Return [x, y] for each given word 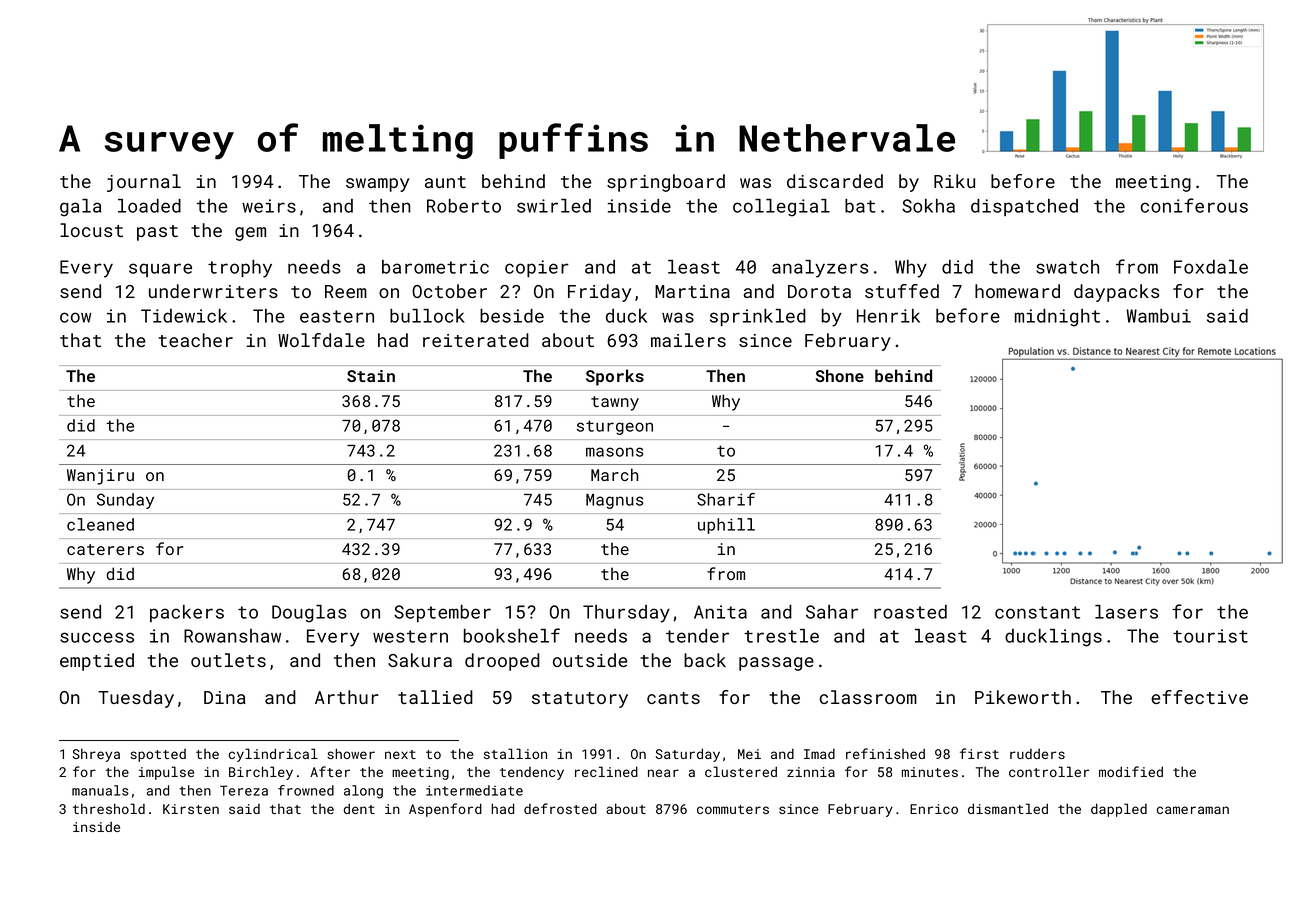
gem [250, 234]
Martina [692, 291]
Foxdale [1211, 267]
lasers [1126, 612]
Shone [840, 375]
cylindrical [273, 755]
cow [76, 317]
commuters [733, 809]
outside [590, 660]
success [97, 637]
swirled [554, 206]
